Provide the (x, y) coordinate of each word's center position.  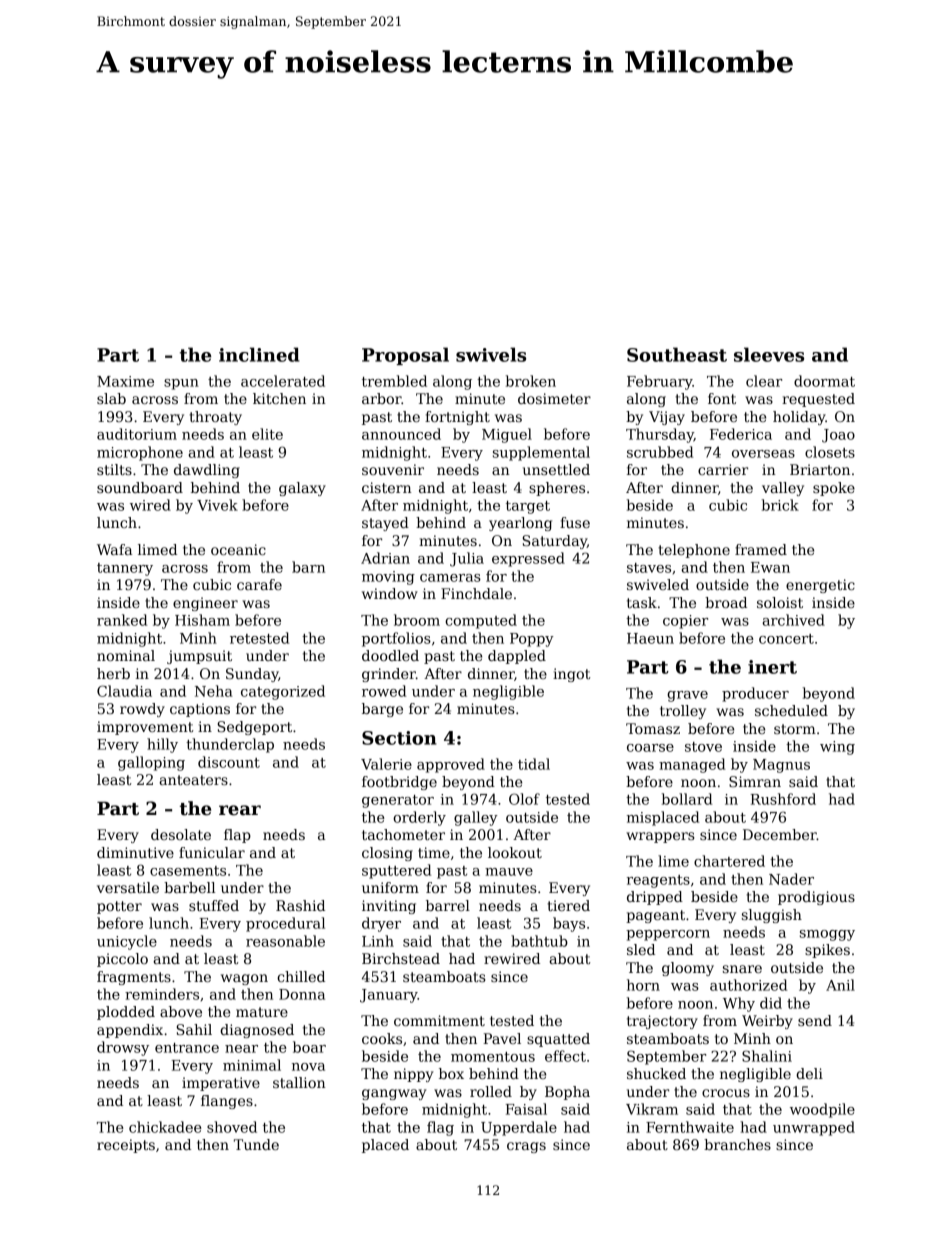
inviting (389, 907)
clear (764, 381)
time (434, 852)
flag (440, 1128)
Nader (791, 879)
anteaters (193, 780)
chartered (729, 861)
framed (761, 549)
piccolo (122, 960)
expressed (528, 559)
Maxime (125, 381)
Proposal (405, 356)
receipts (126, 1146)
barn (308, 567)
